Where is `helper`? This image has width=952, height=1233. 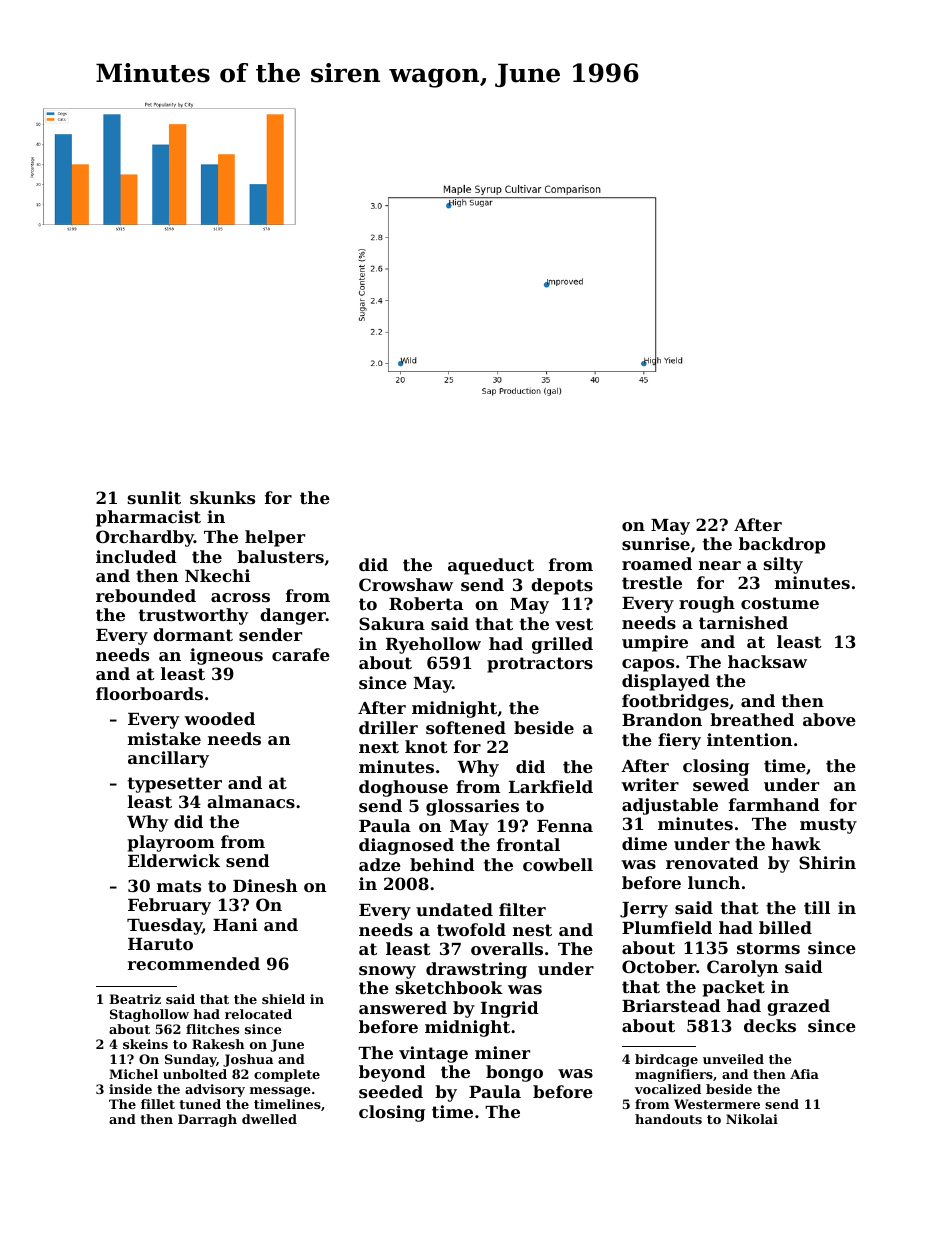
helper is located at coordinates (275, 538).
